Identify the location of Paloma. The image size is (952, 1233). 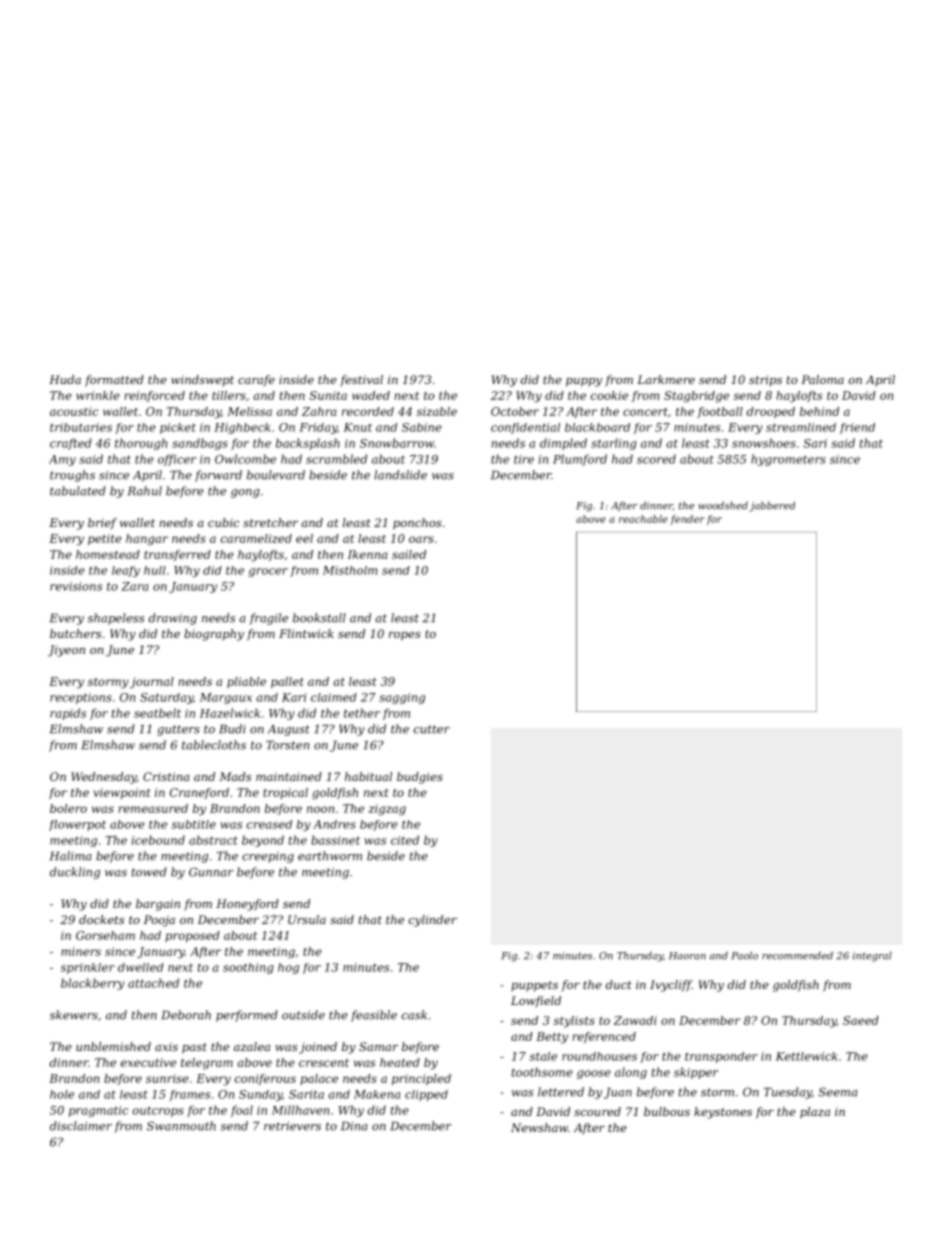
(822, 379).
